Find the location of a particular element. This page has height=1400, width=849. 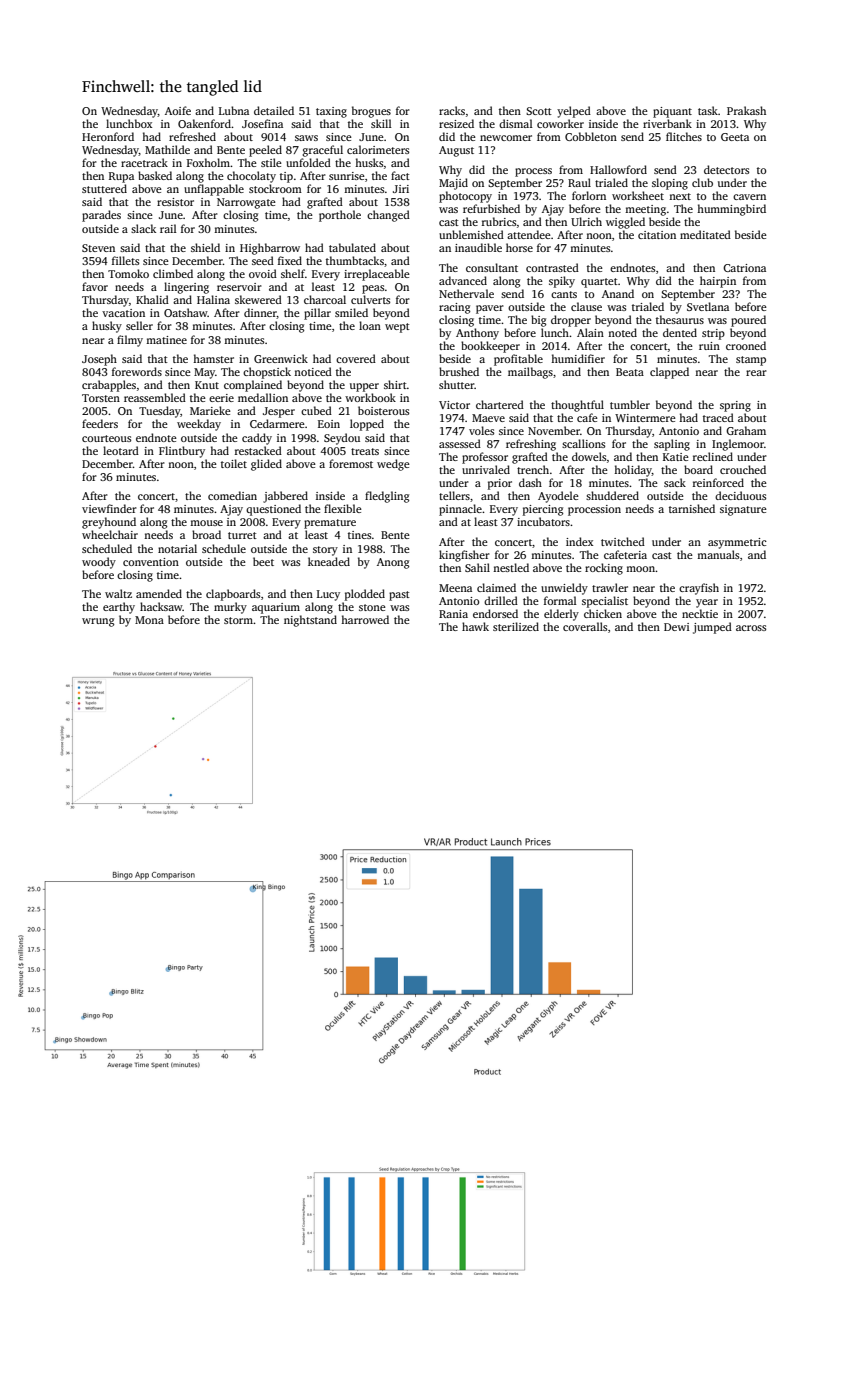

task is located at coordinates (708, 110).
